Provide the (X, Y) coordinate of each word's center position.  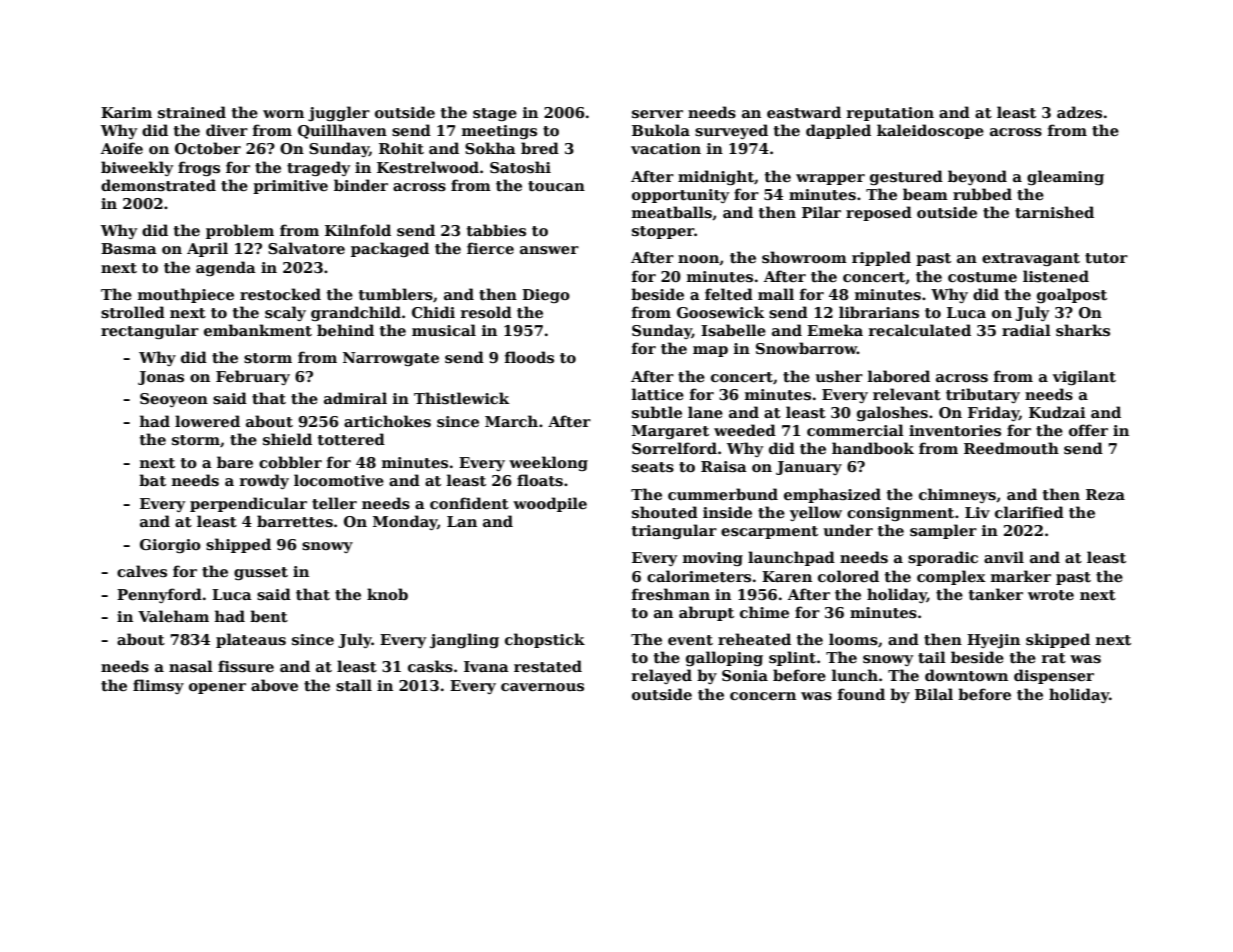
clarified (1029, 512)
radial (1026, 330)
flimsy (158, 686)
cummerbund (723, 494)
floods (529, 357)
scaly (285, 313)
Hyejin (993, 641)
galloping (724, 658)
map (710, 351)
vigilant (1084, 377)
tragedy (318, 168)
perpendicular (248, 504)
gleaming (1065, 177)
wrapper (830, 179)
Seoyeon (174, 400)
